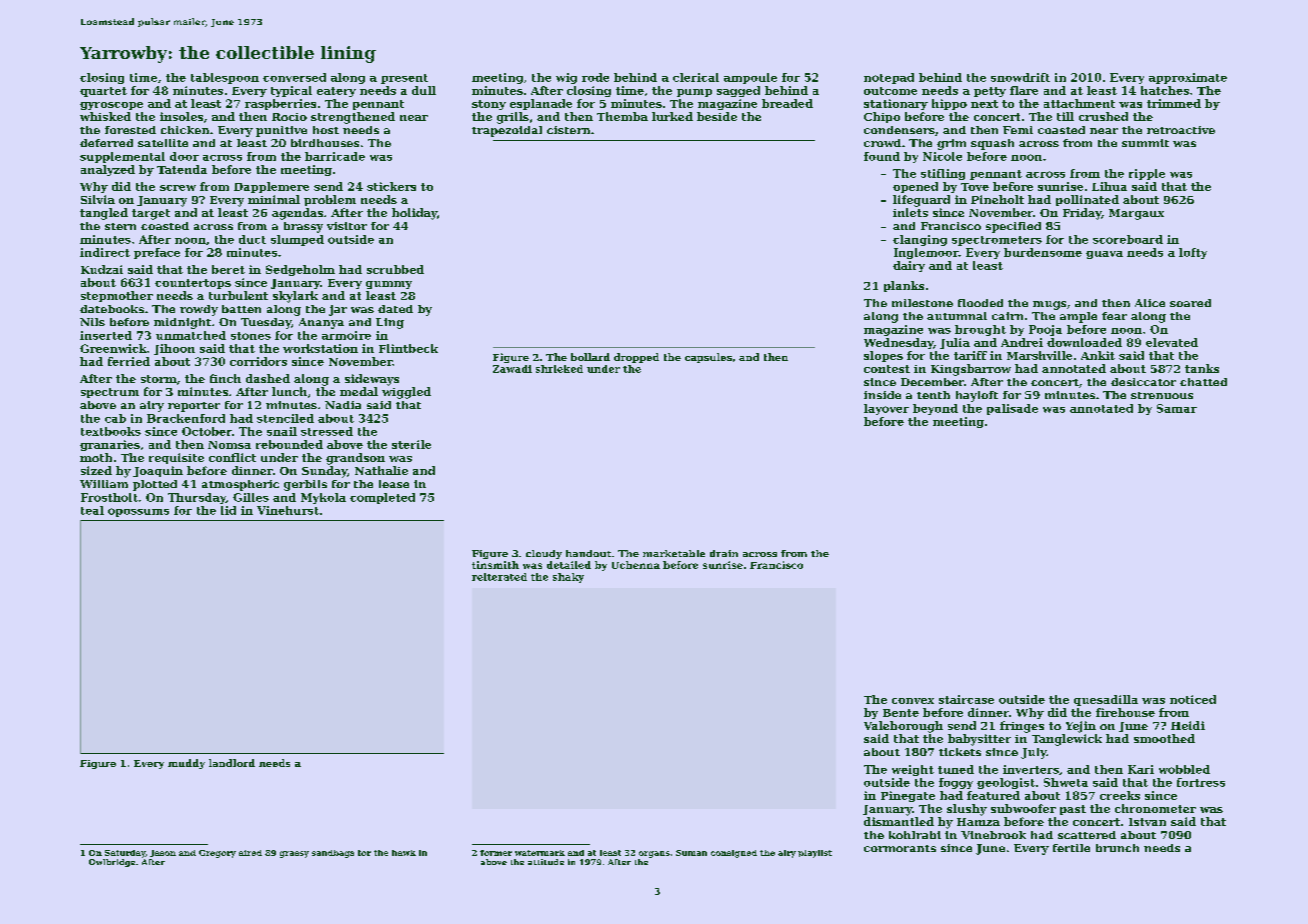 This screenshot has height=924, width=1308. What do you see at coordinates (395, 269) in the screenshot?
I see `scrubbed` at bounding box center [395, 269].
